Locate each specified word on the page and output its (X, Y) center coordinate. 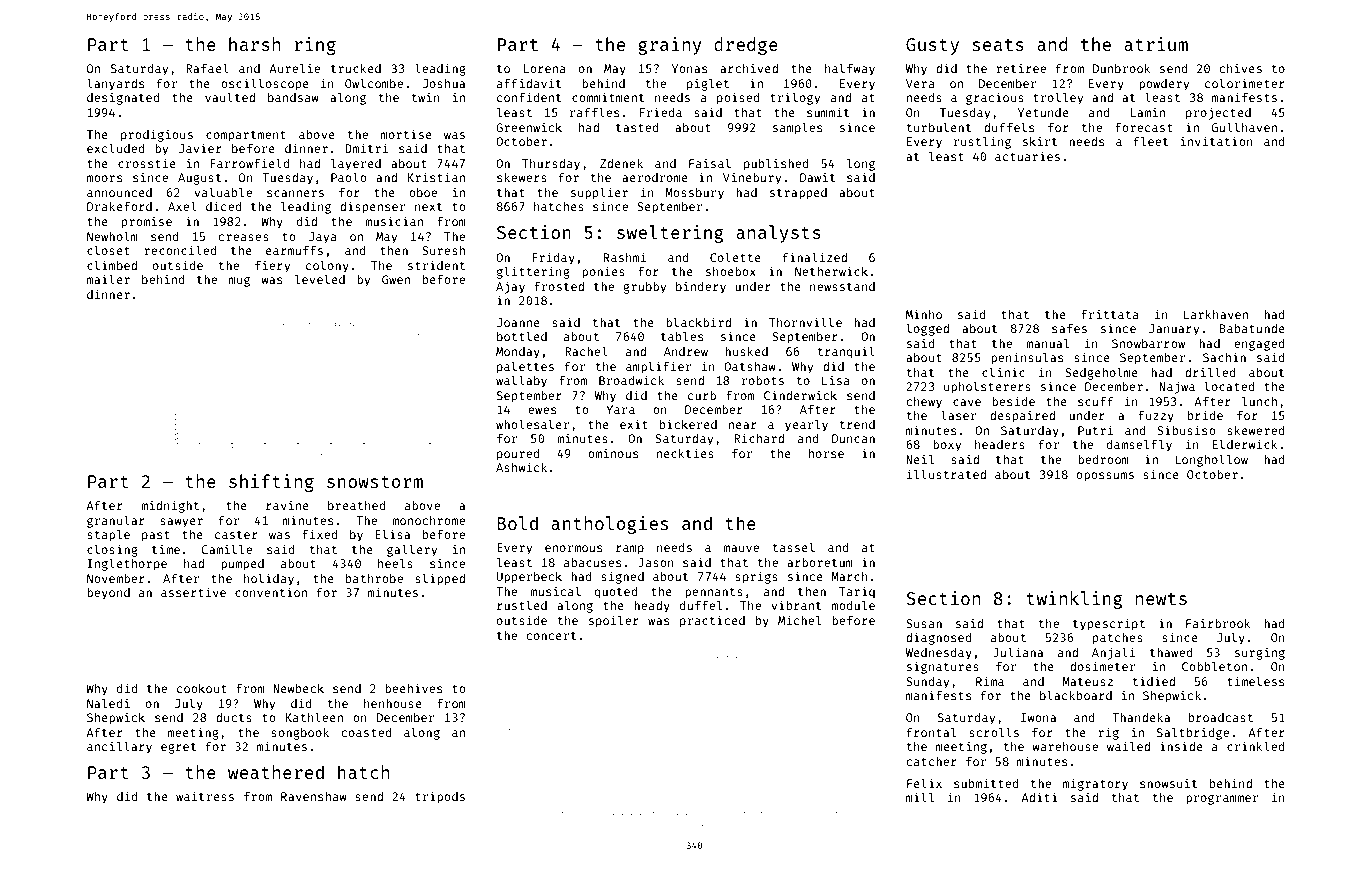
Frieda (661, 112)
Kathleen (314, 717)
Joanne (518, 322)
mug (239, 282)
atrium (1156, 44)
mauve (741, 548)
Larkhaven (1216, 314)
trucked (356, 68)
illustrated (946, 474)
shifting (271, 483)
